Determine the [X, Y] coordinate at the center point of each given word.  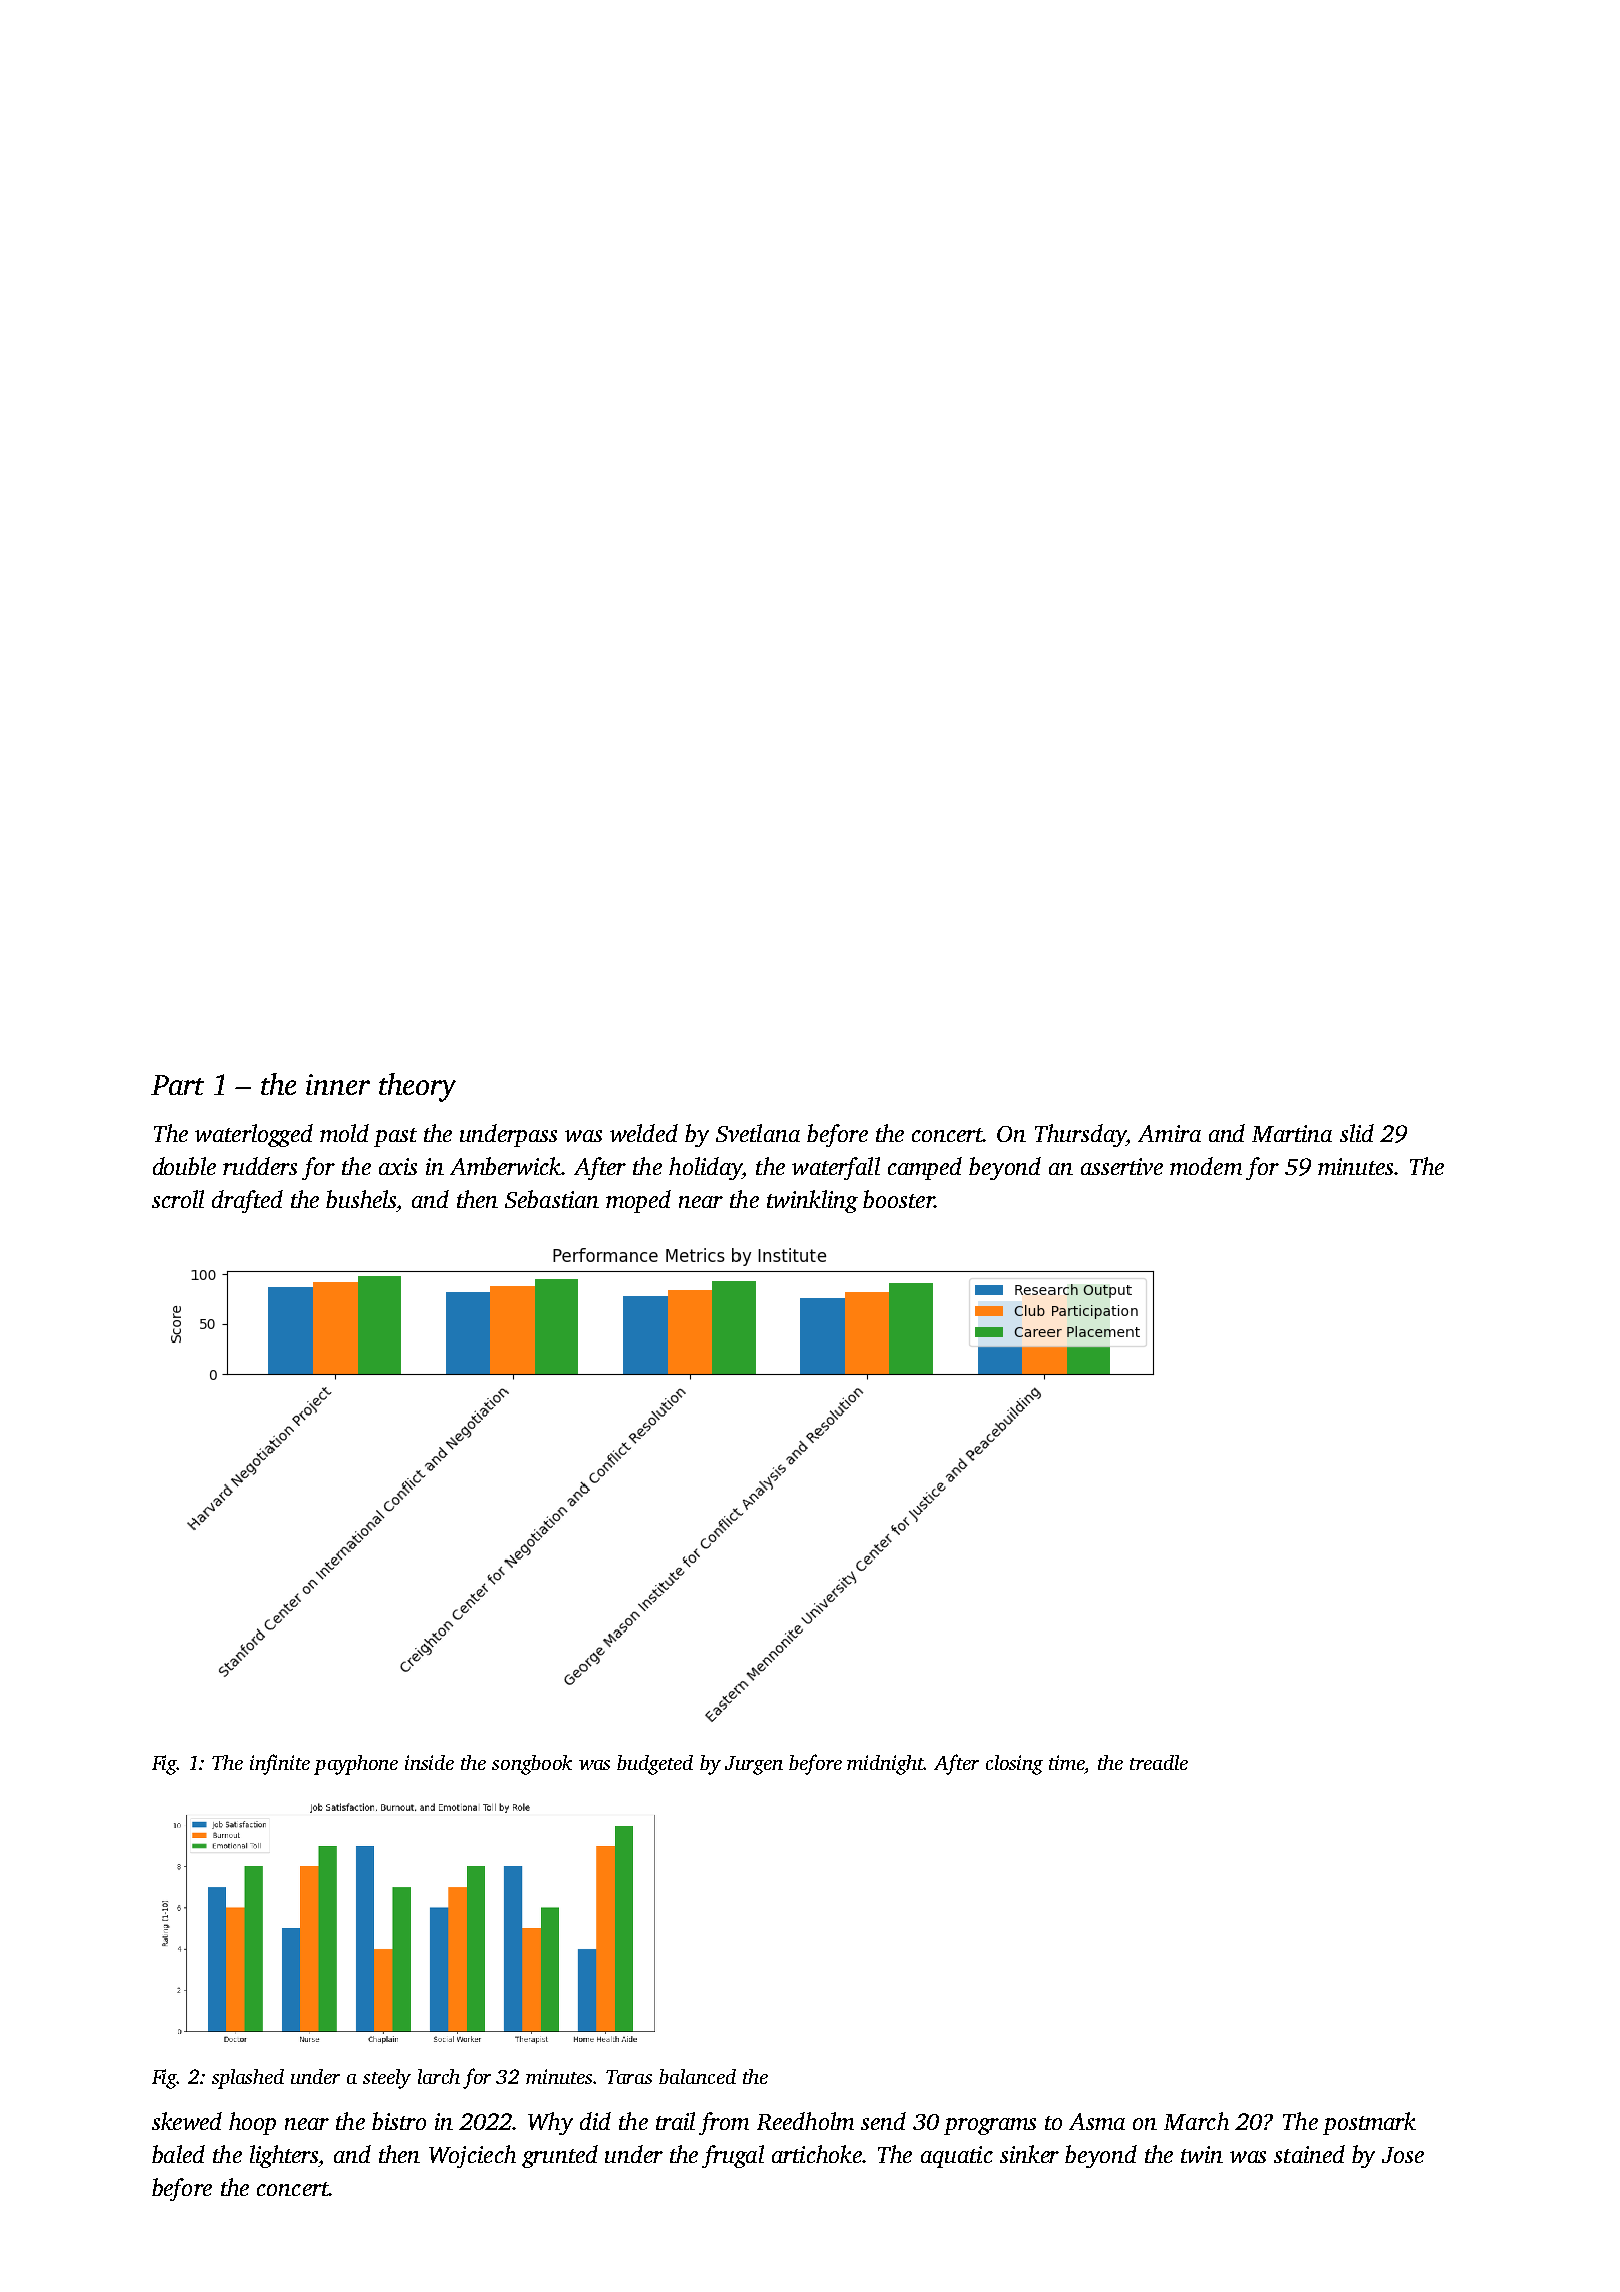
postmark [1369, 2123]
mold [344, 1133]
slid [1357, 1133]
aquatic [957, 2157]
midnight [885, 1765]
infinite [280, 1764]
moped [638, 1201]
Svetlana [758, 1133]
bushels [361, 1199]
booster [898, 1199]
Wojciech [472, 2156]
